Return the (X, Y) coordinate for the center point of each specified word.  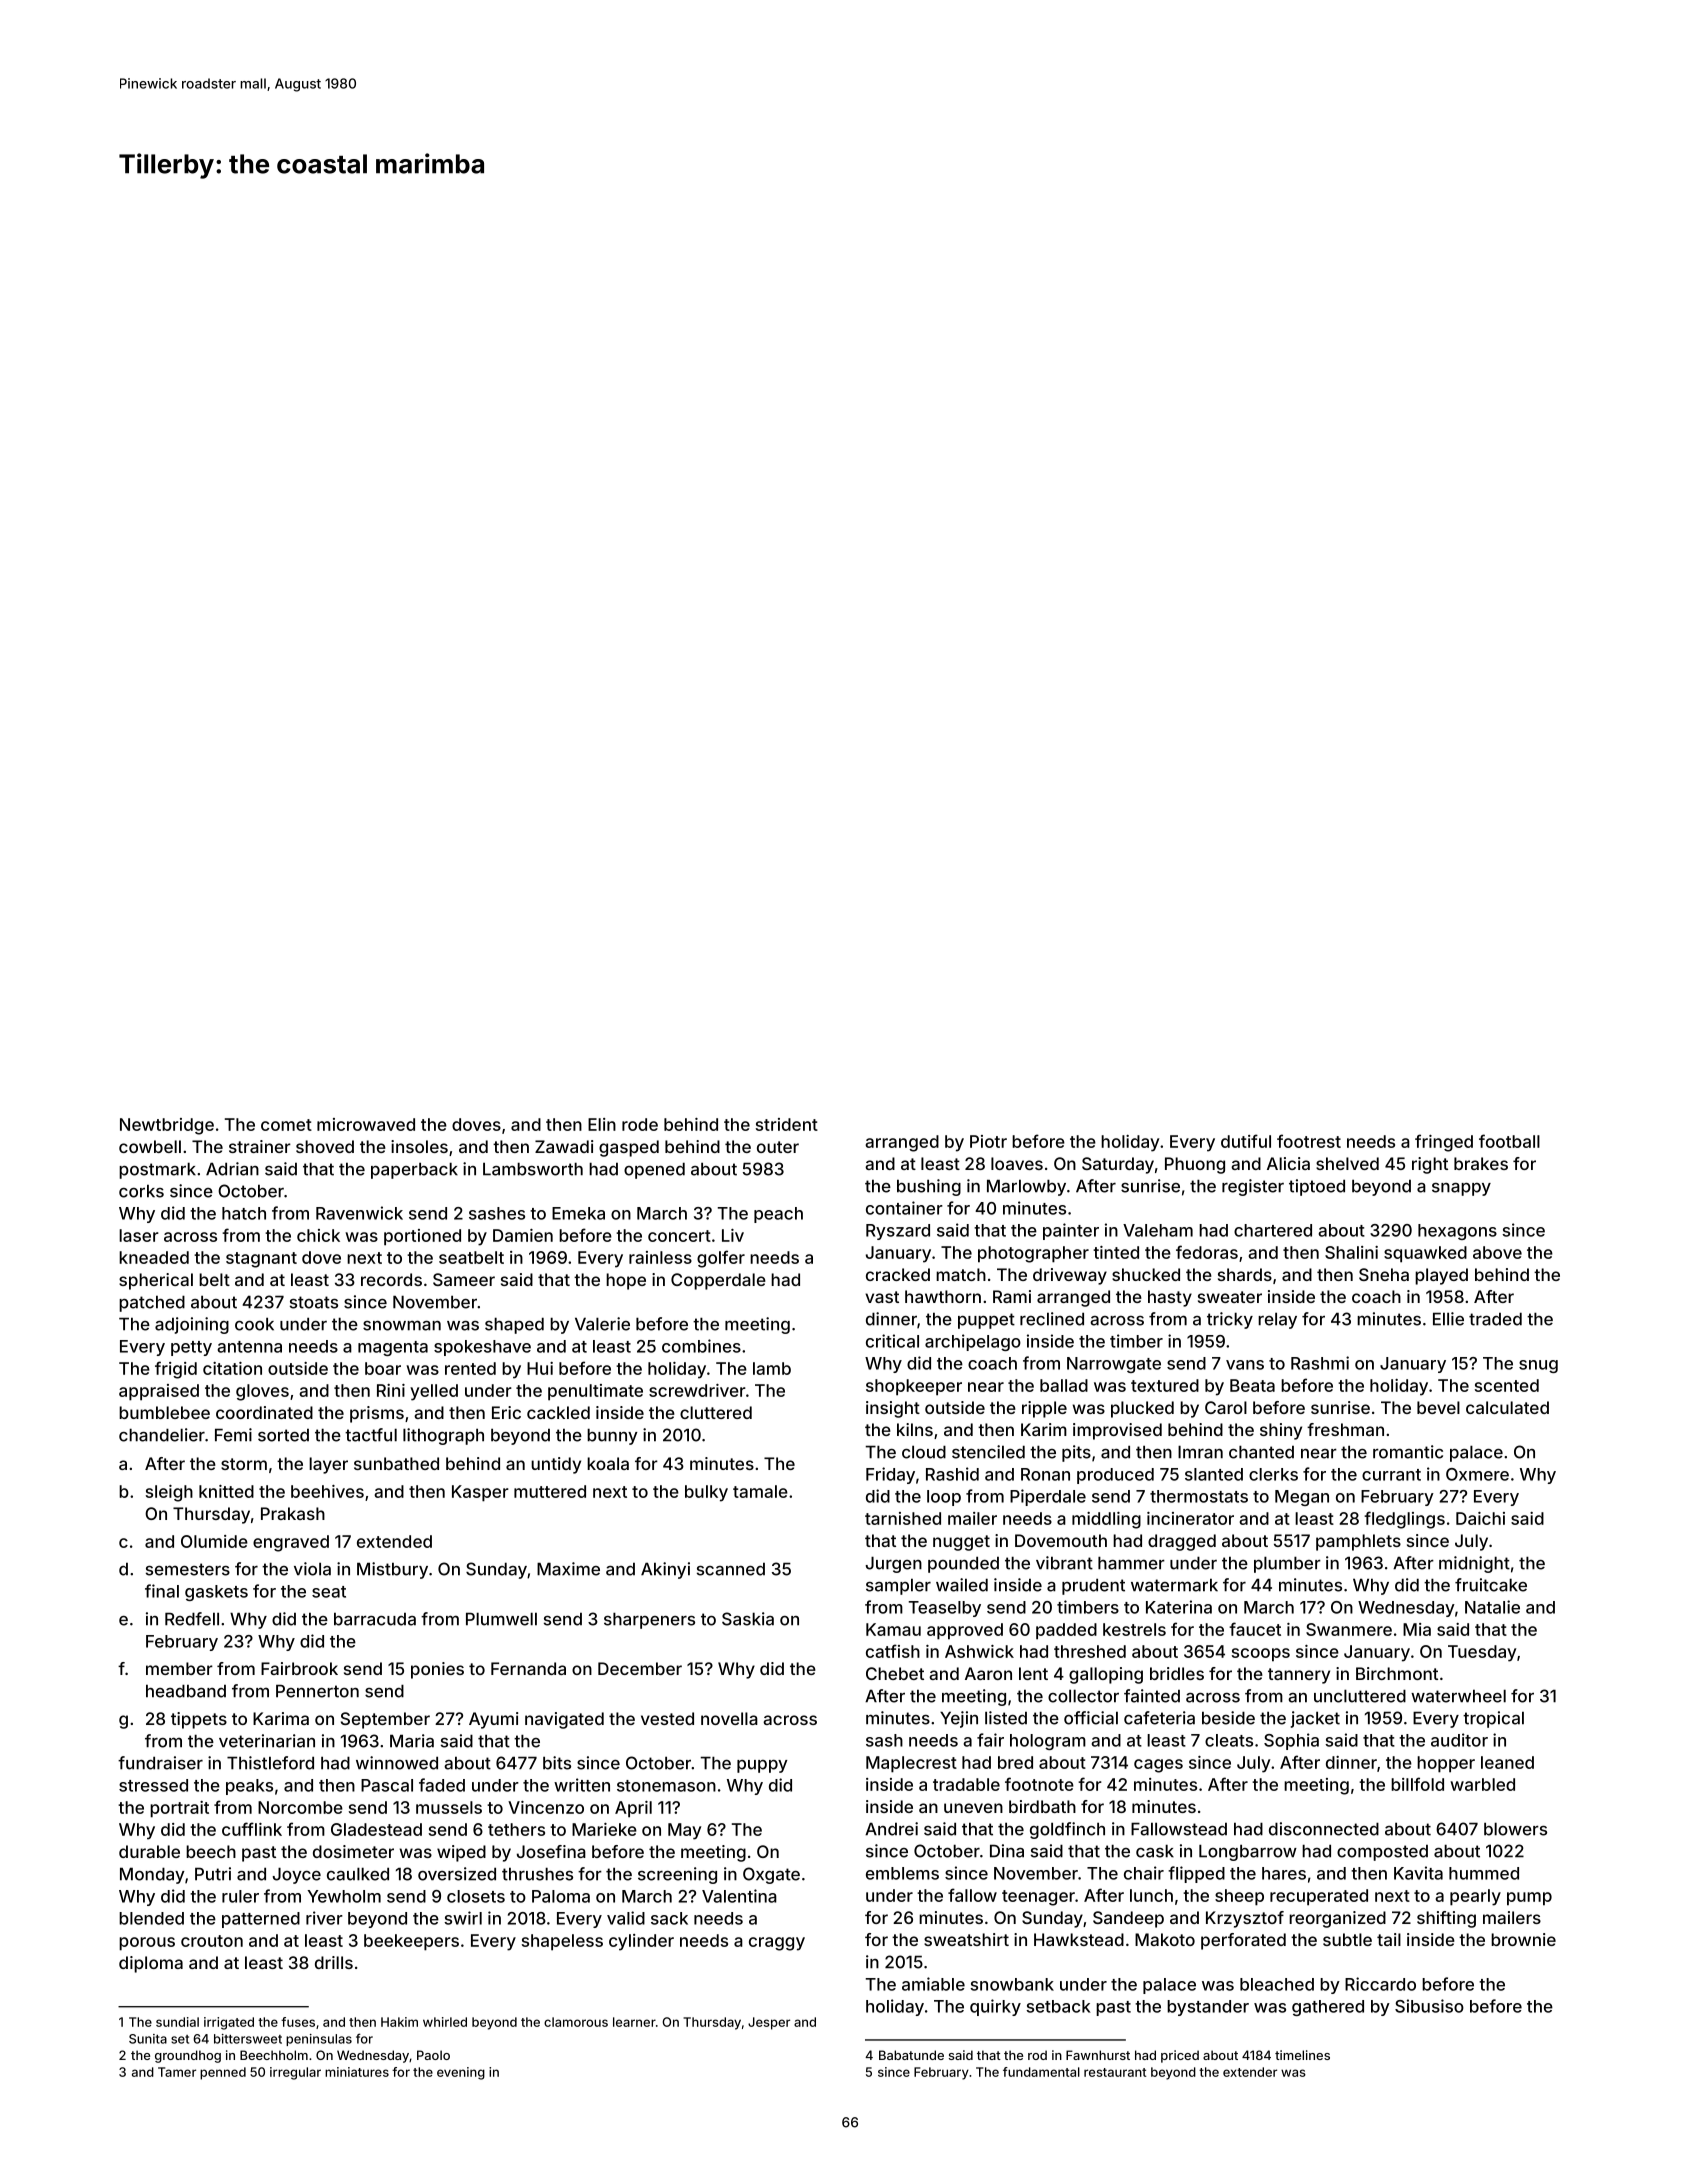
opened (654, 1170)
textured (1165, 1385)
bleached (1277, 1984)
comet (286, 1125)
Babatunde (911, 2055)
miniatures (357, 2072)
